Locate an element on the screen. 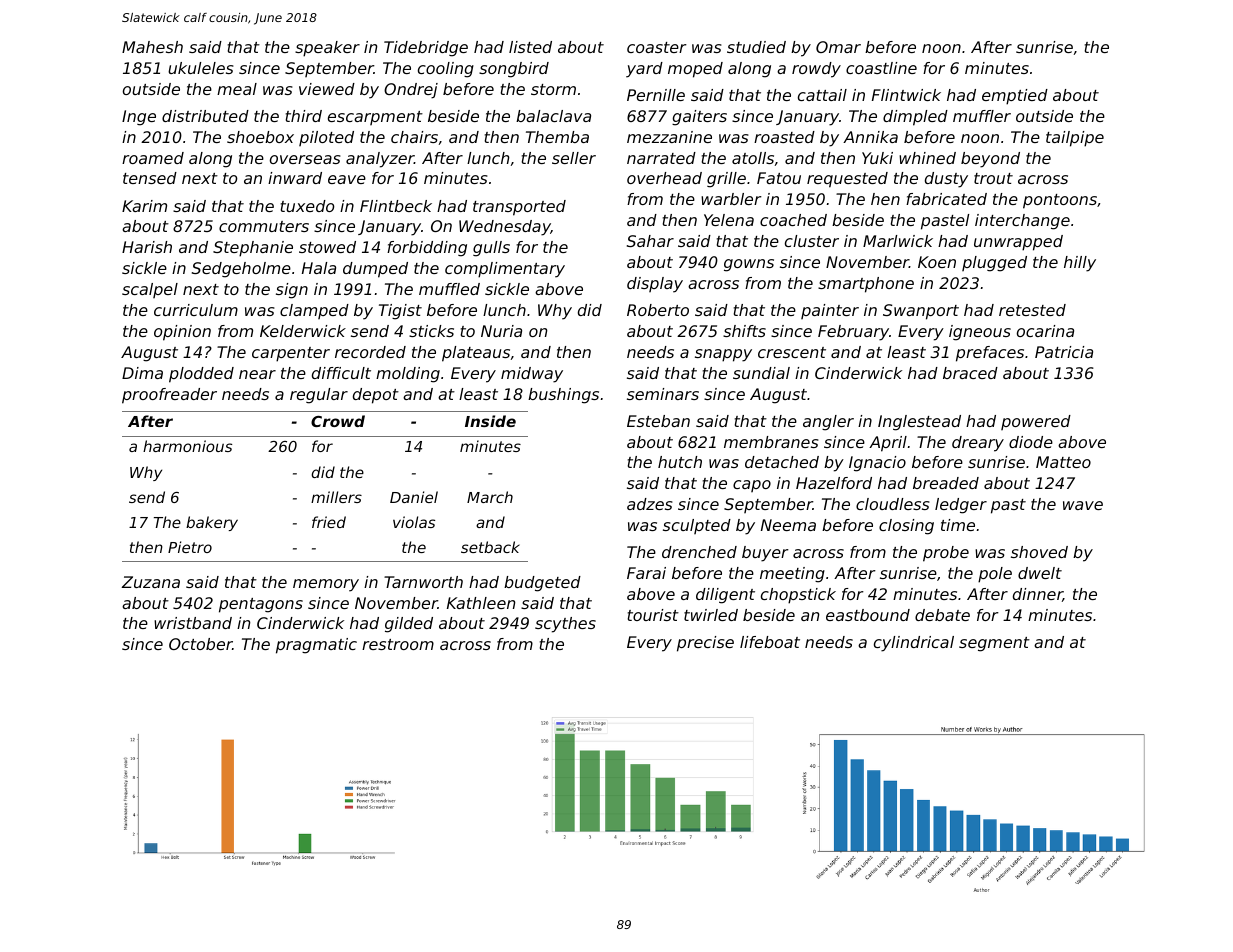  fried is located at coordinates (329, 522).
